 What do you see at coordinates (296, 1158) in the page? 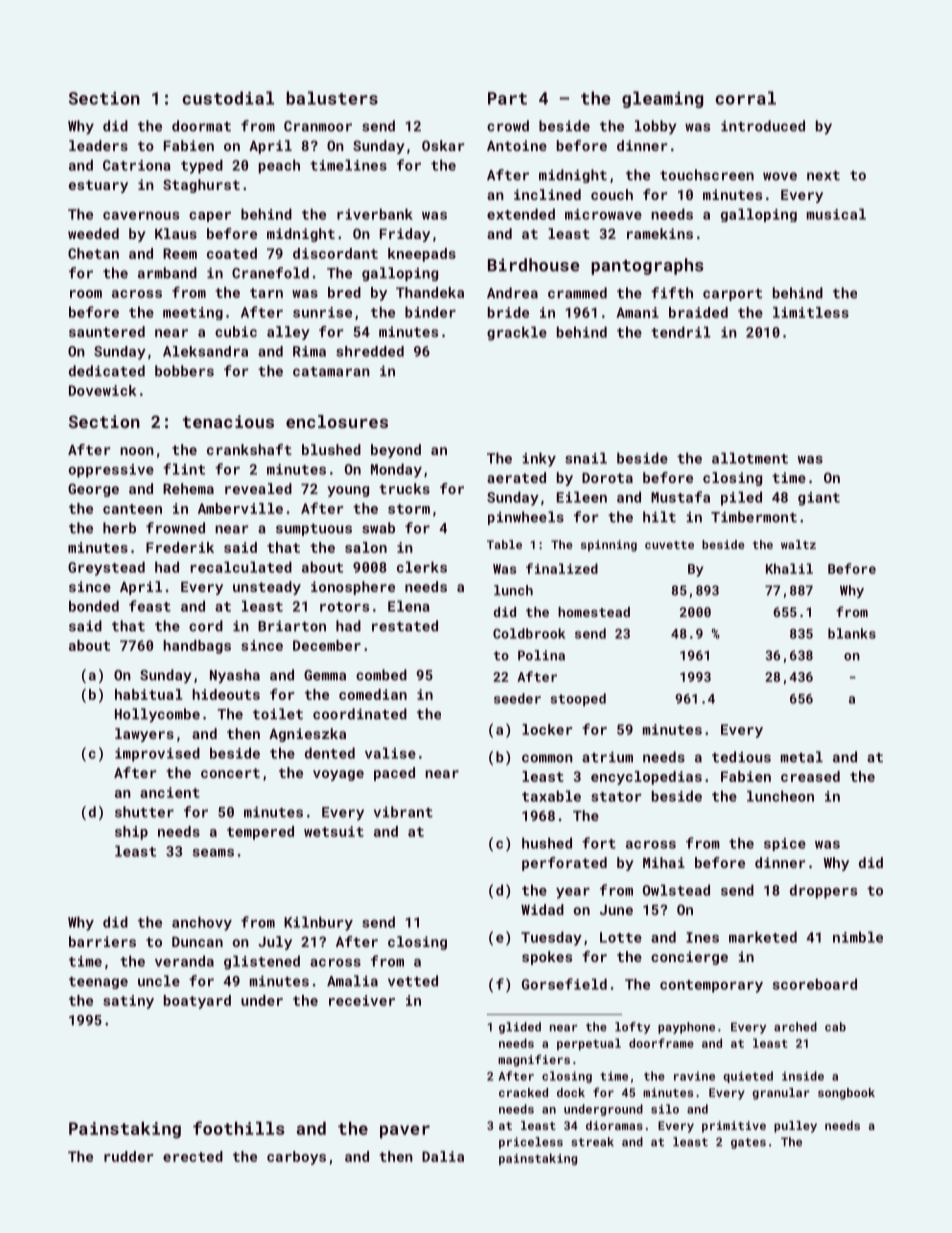
I see `carboys` at bounding box center [296, 1158].
